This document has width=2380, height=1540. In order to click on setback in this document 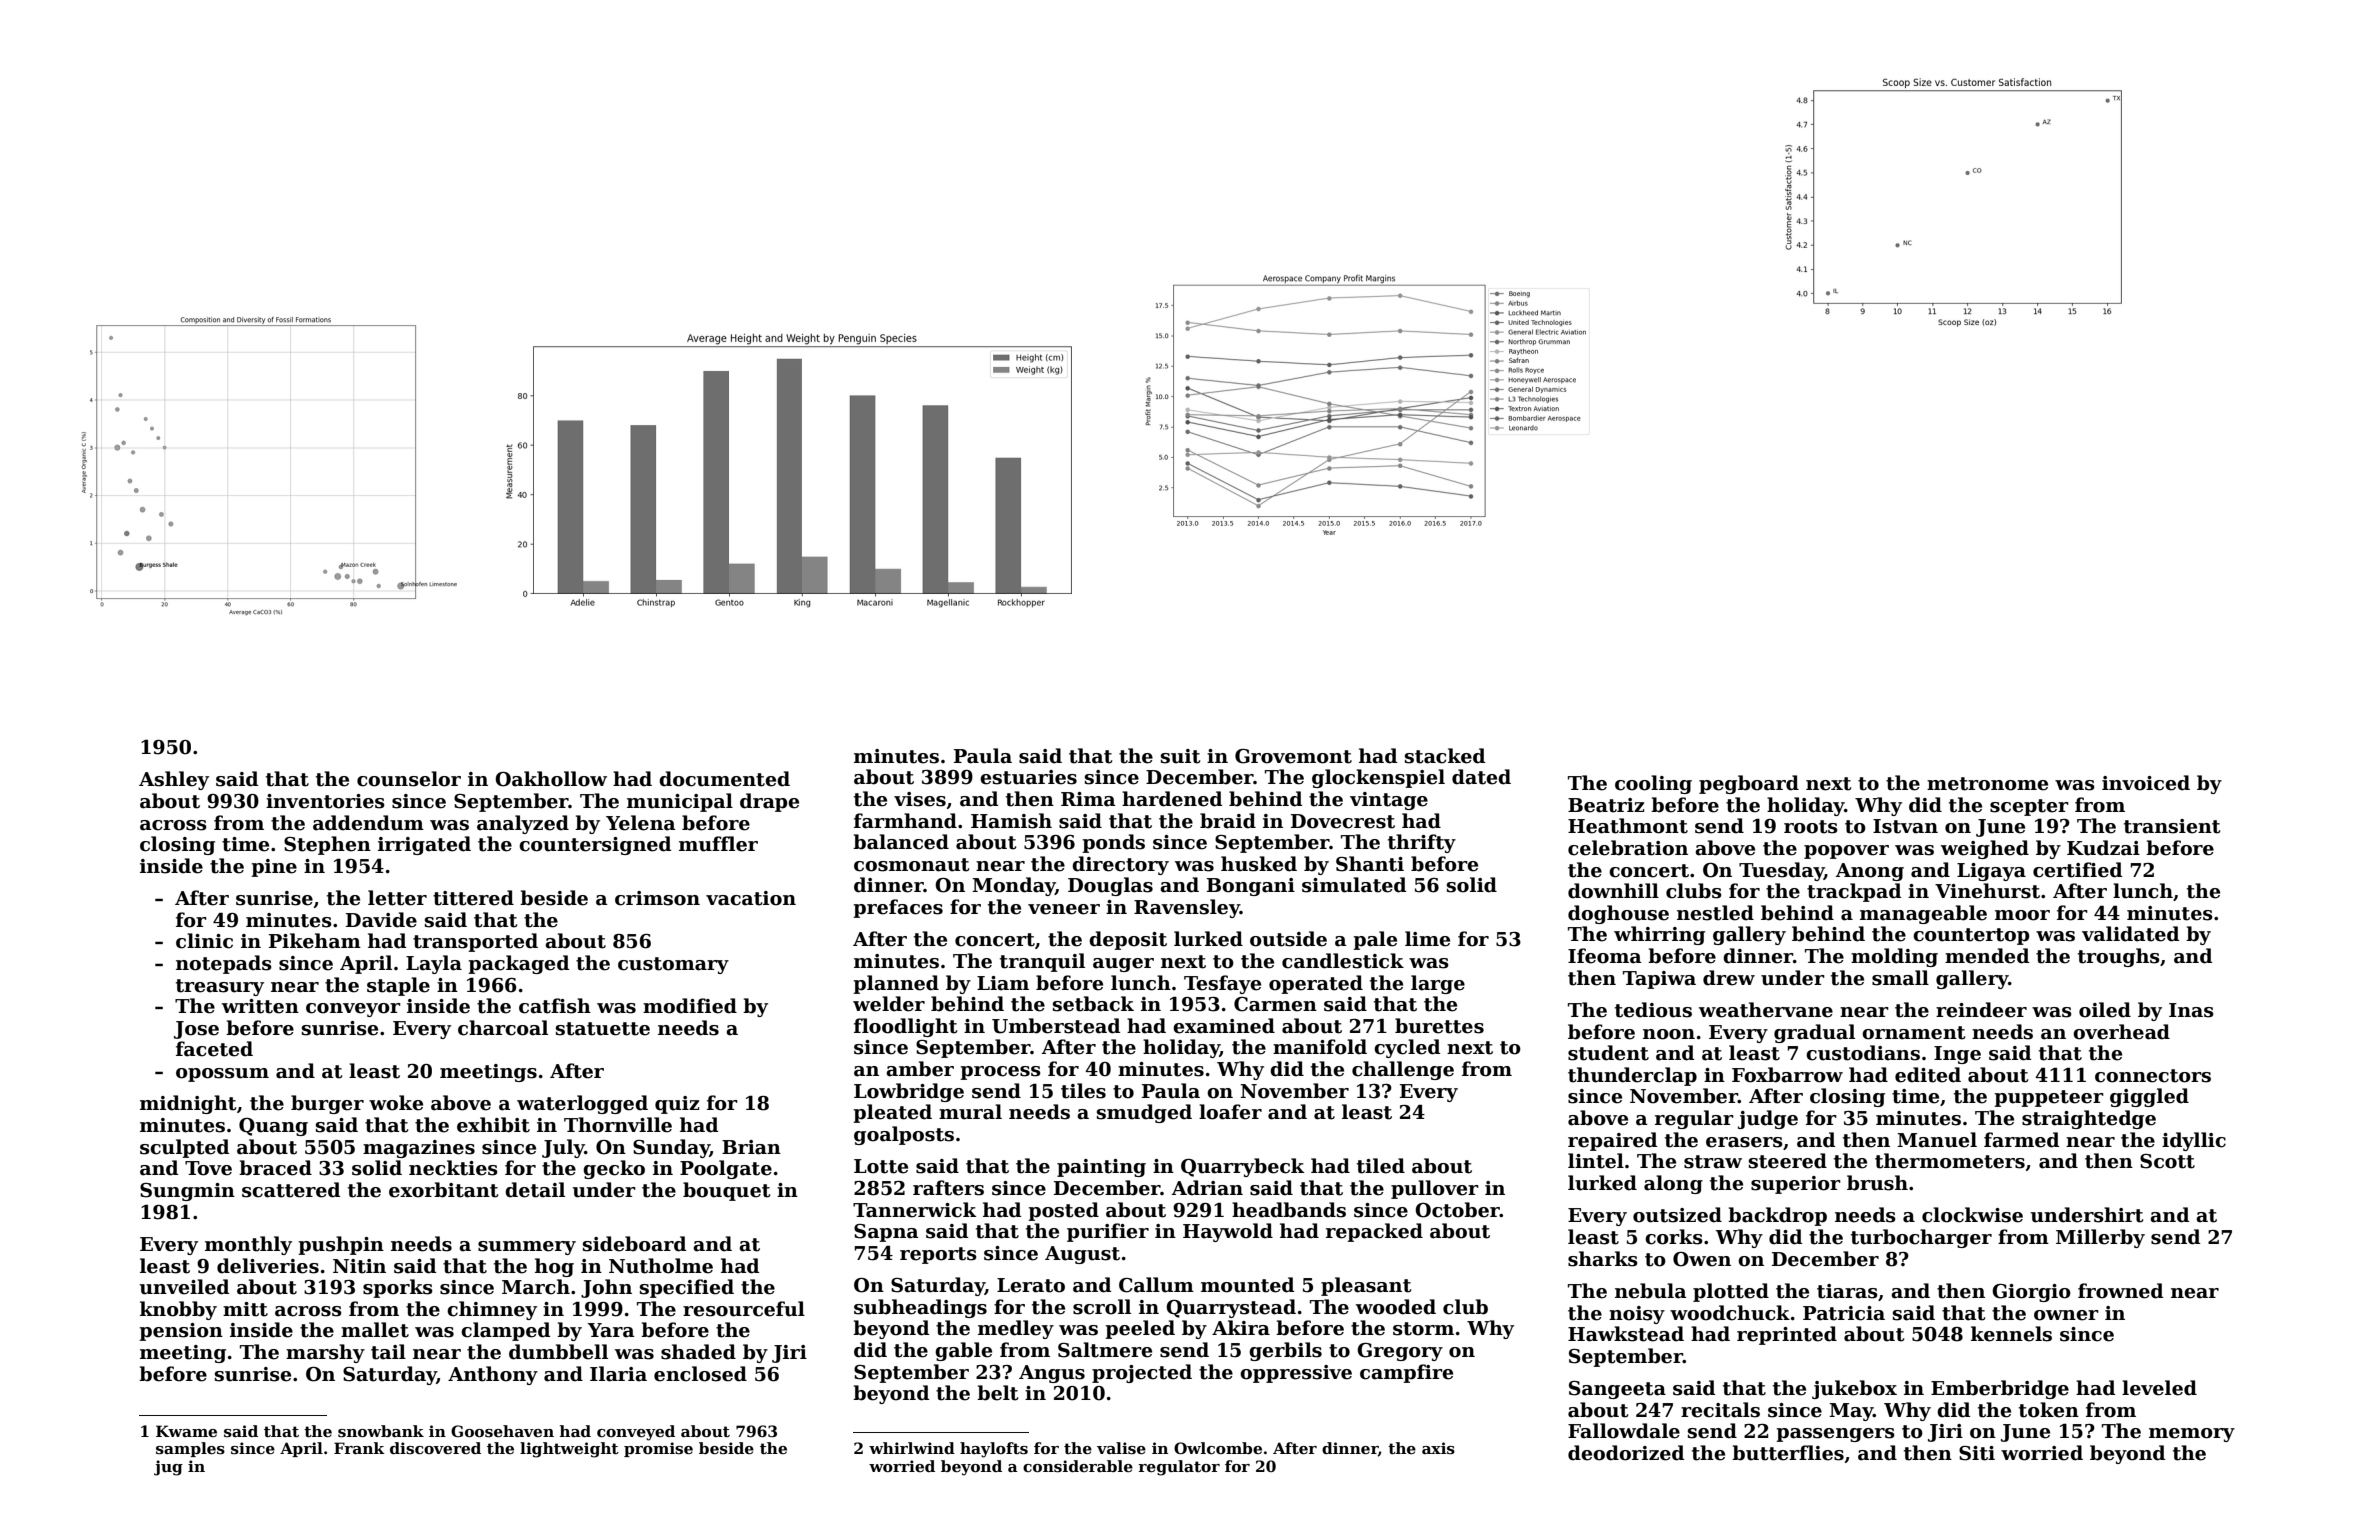, I will do `click(1093, 1004)`.
